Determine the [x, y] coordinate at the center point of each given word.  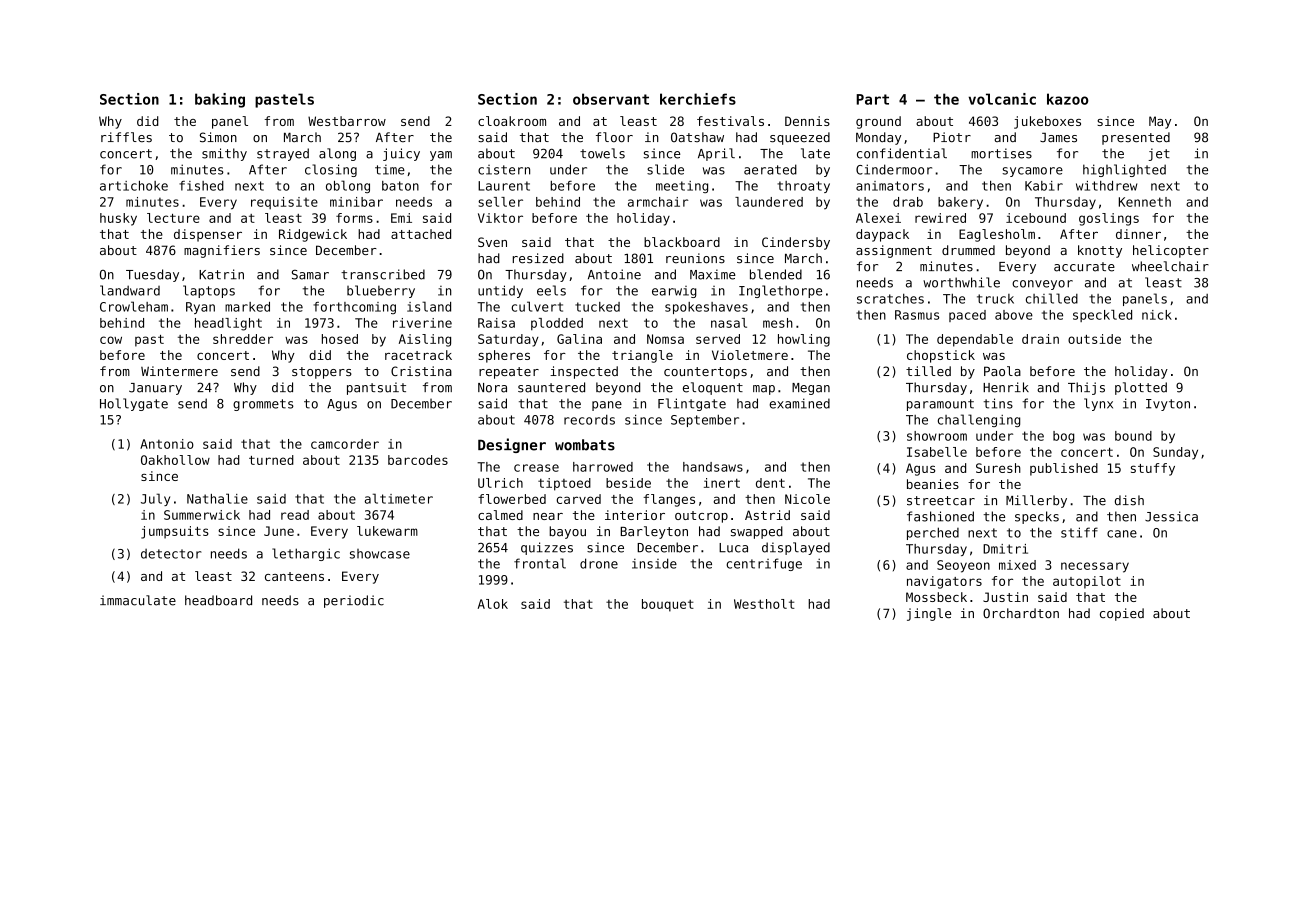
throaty [803, 187]
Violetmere [750, 355]
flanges [669, 500]
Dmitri [1005, 549]
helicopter [1171, 251]
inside [654, 563]
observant [611, 99]
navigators [944, 582]
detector [171, 554]
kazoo [1068, 99]
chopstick [941, 356]
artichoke [134, 186]
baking [220, 100]
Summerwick [202, 515]
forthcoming [355, 308]
